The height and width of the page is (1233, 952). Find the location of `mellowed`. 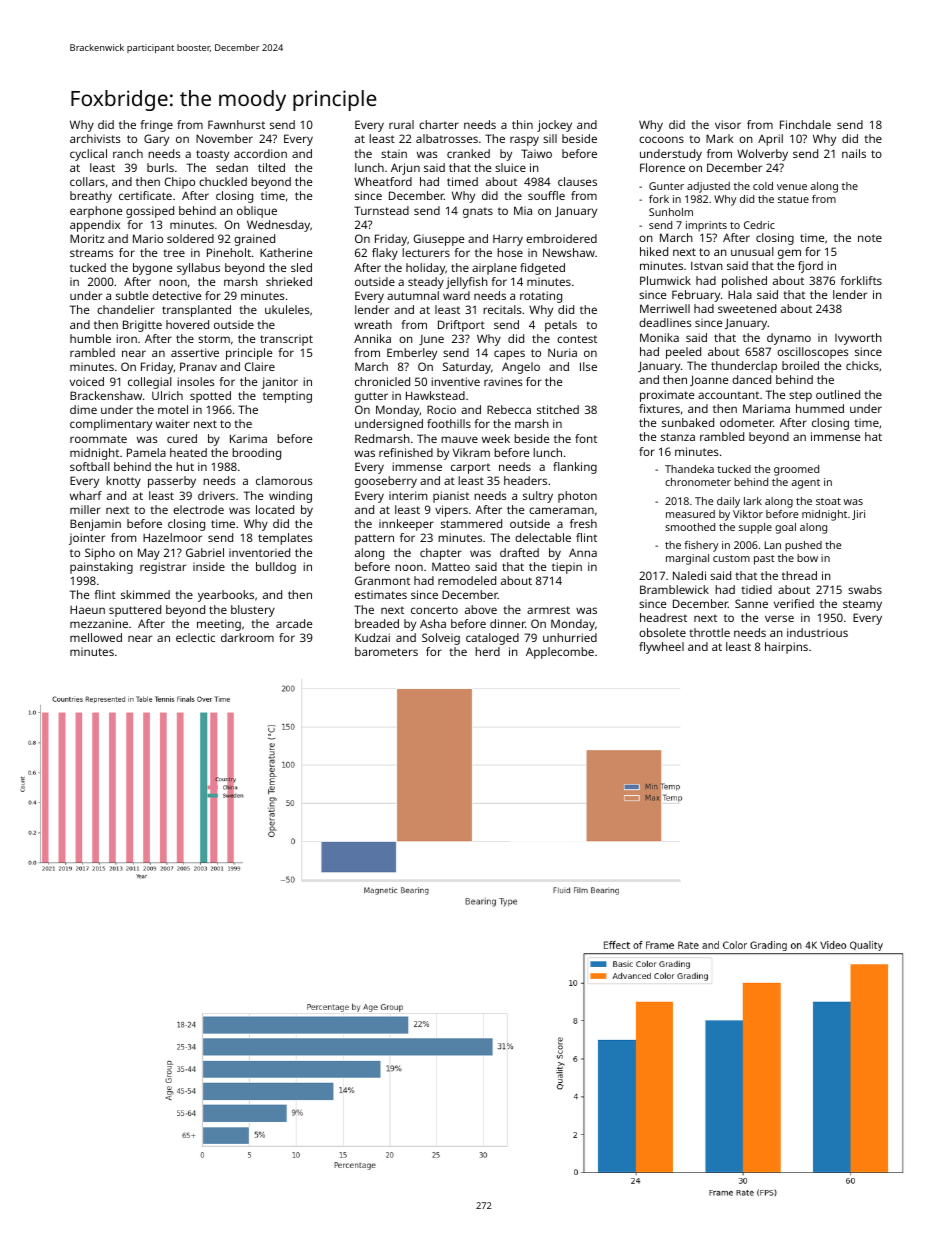

mellowed is located at coordinates (96, 637).
